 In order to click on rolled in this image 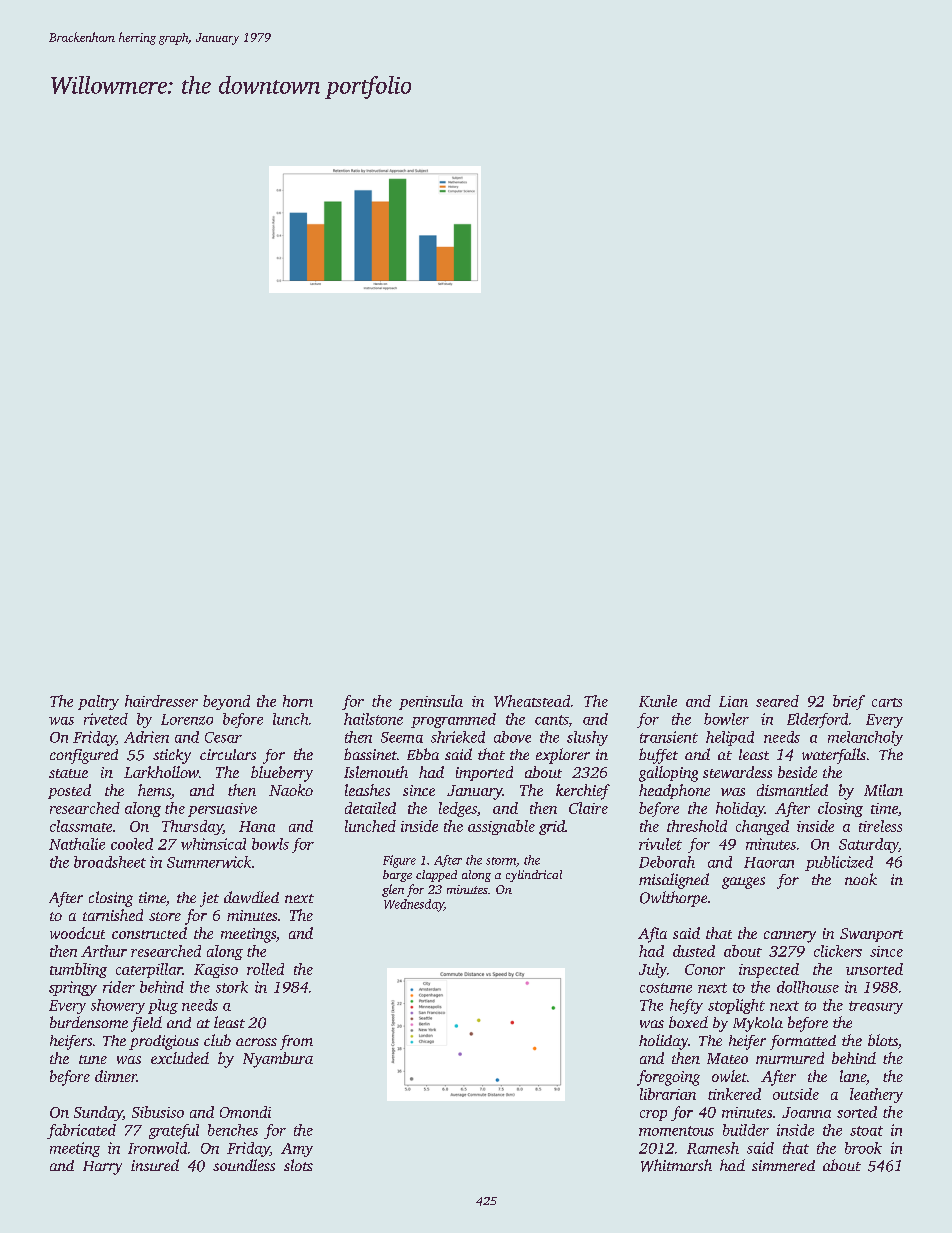, I will do `click(265, 969)`.
